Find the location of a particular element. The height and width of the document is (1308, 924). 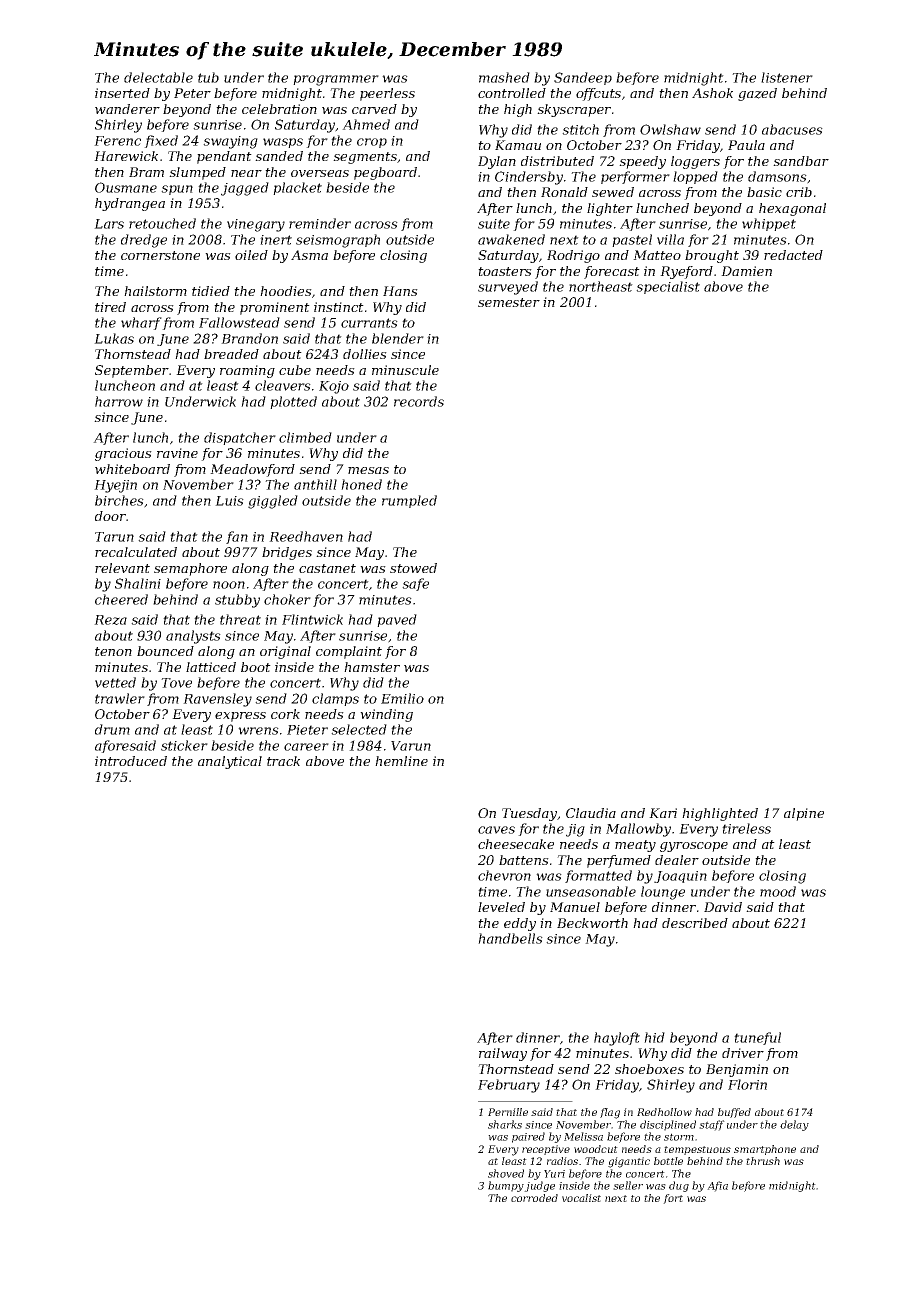

boot is located at coordinates (256, 667).
